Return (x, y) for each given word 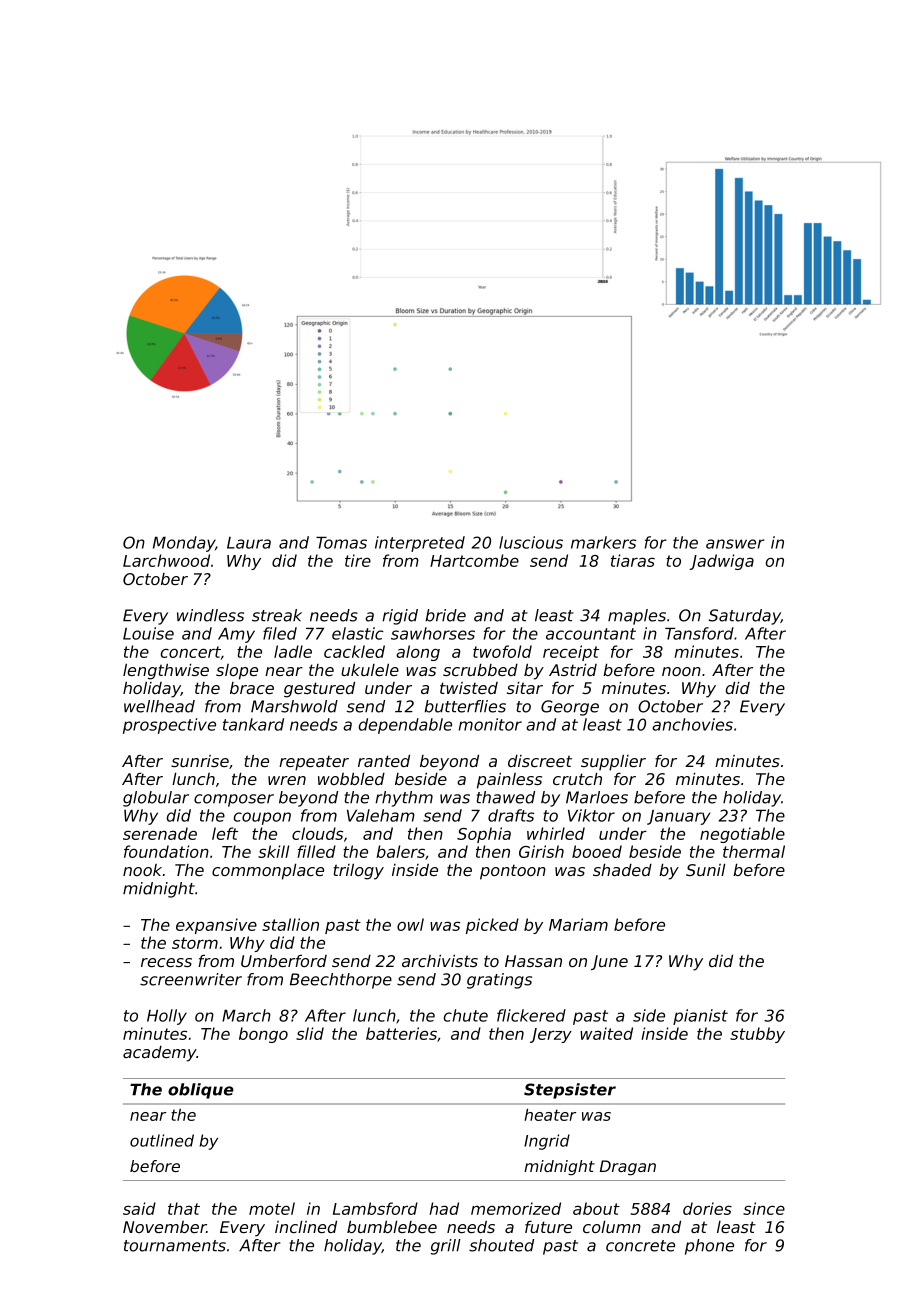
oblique (201, 1091)
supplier (613, 763)
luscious (531, 542)
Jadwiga (721, 562)
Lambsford (375, 1208)
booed (597, 851)
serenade (160, 833)
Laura (249, 543)
